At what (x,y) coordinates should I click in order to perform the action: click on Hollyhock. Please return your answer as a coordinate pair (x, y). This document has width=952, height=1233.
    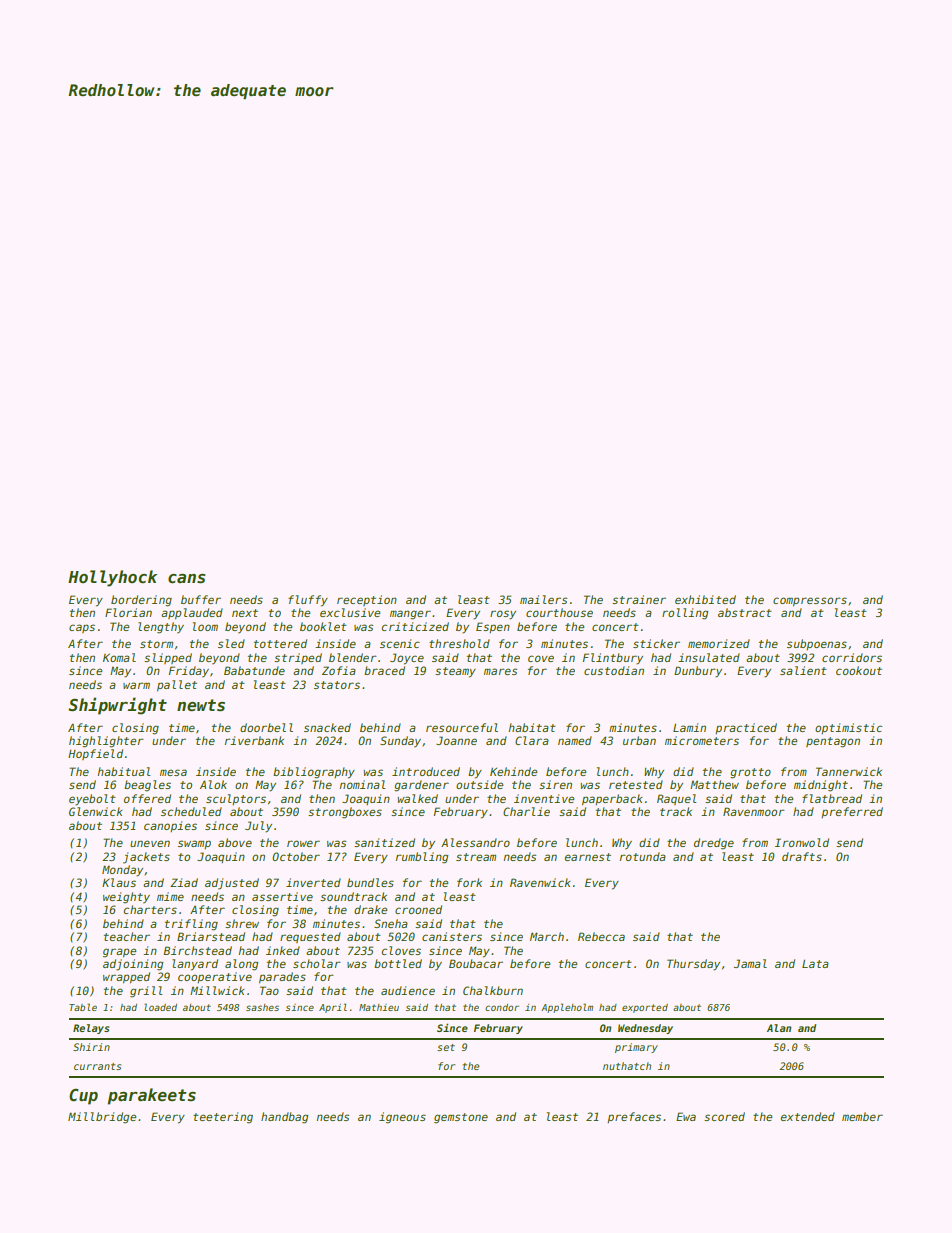
    Looking at the image, I should click on (112, 578).
